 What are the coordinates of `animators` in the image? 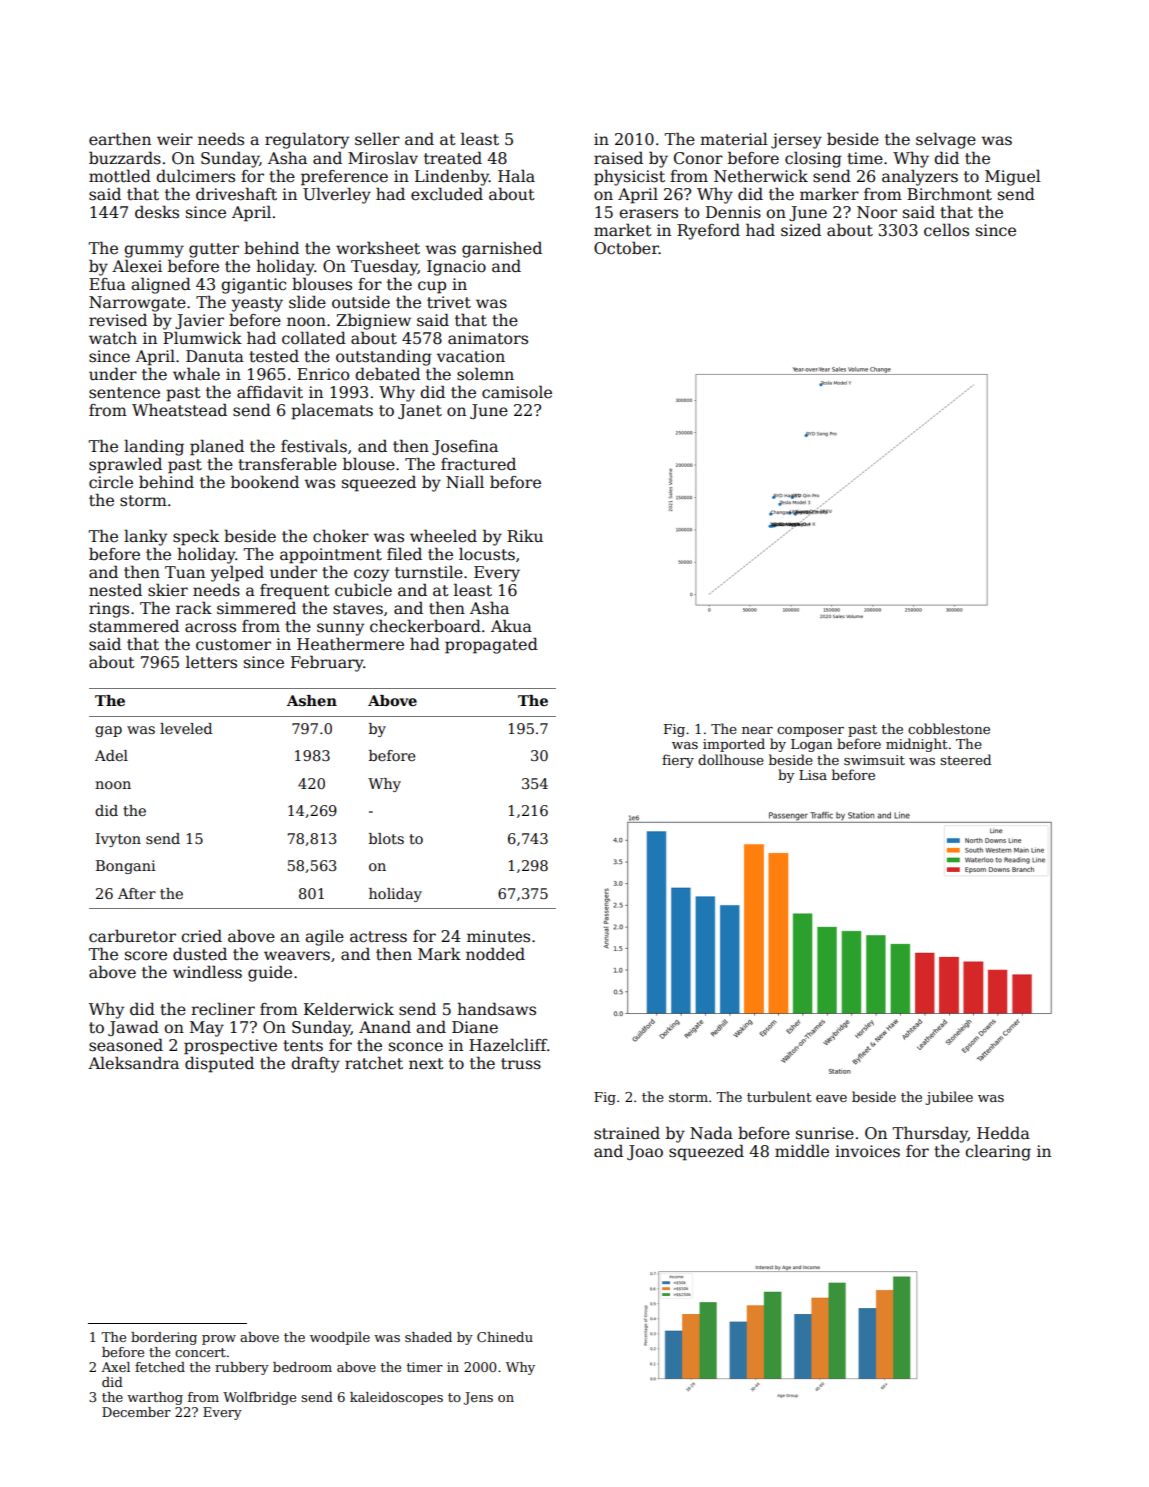 It's located at (488, 338).
